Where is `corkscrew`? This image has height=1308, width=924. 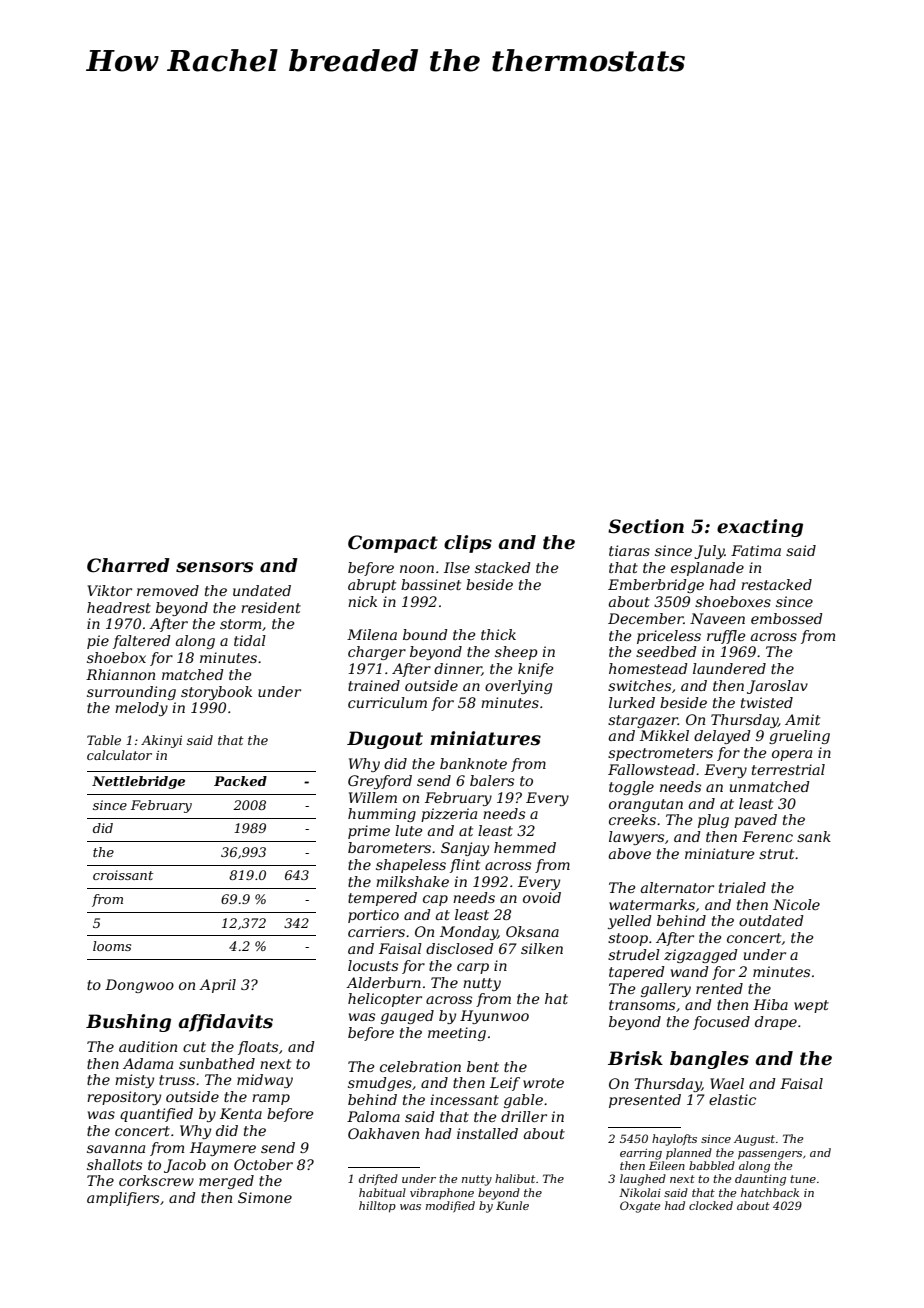
corkscrew is located at coordinates (156, 1180).
